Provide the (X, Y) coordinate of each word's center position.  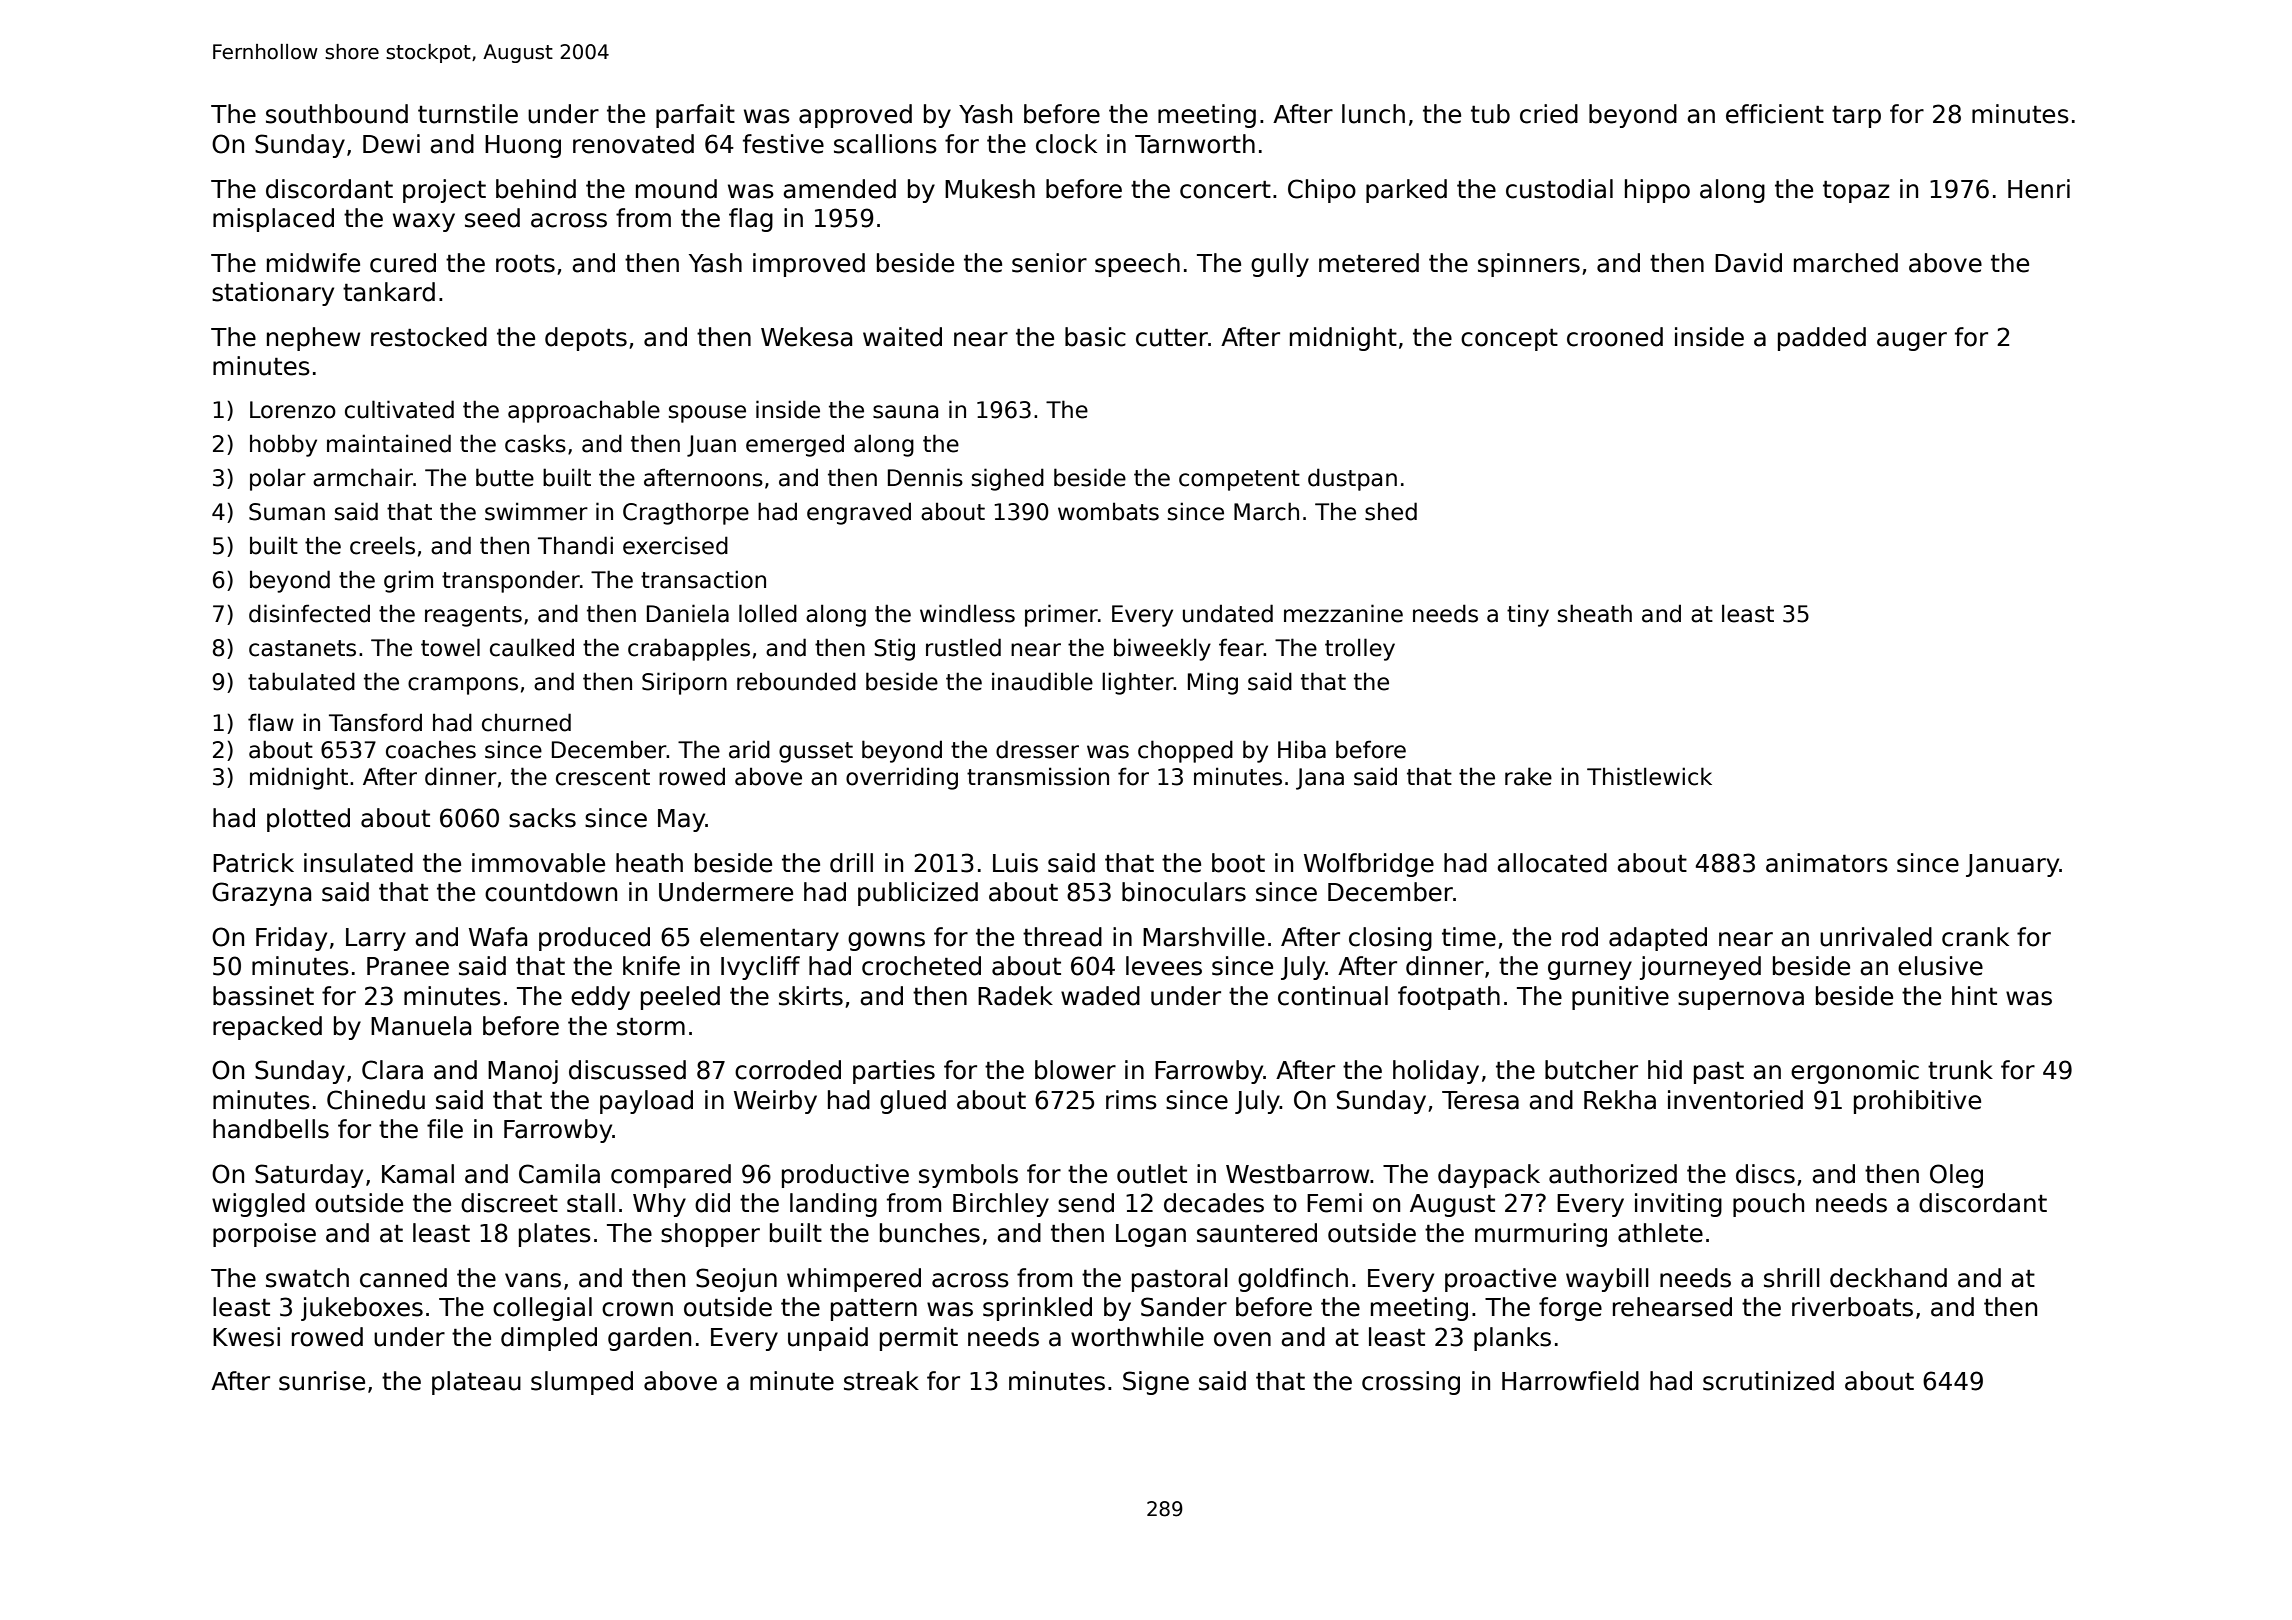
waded (1100, 996)
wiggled (258, 1205)
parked (1406, 191)
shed (1391, 511)
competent (1239, 480)
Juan (711, 446)
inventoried (1735, 1100)
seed (492, 218)
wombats (1108, 511)
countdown (551, 892)
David (1748, 263)
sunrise (322, 1381)
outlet (1152, 1174)
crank (1975, 937)
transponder (511, 581)
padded (1822, 339)
